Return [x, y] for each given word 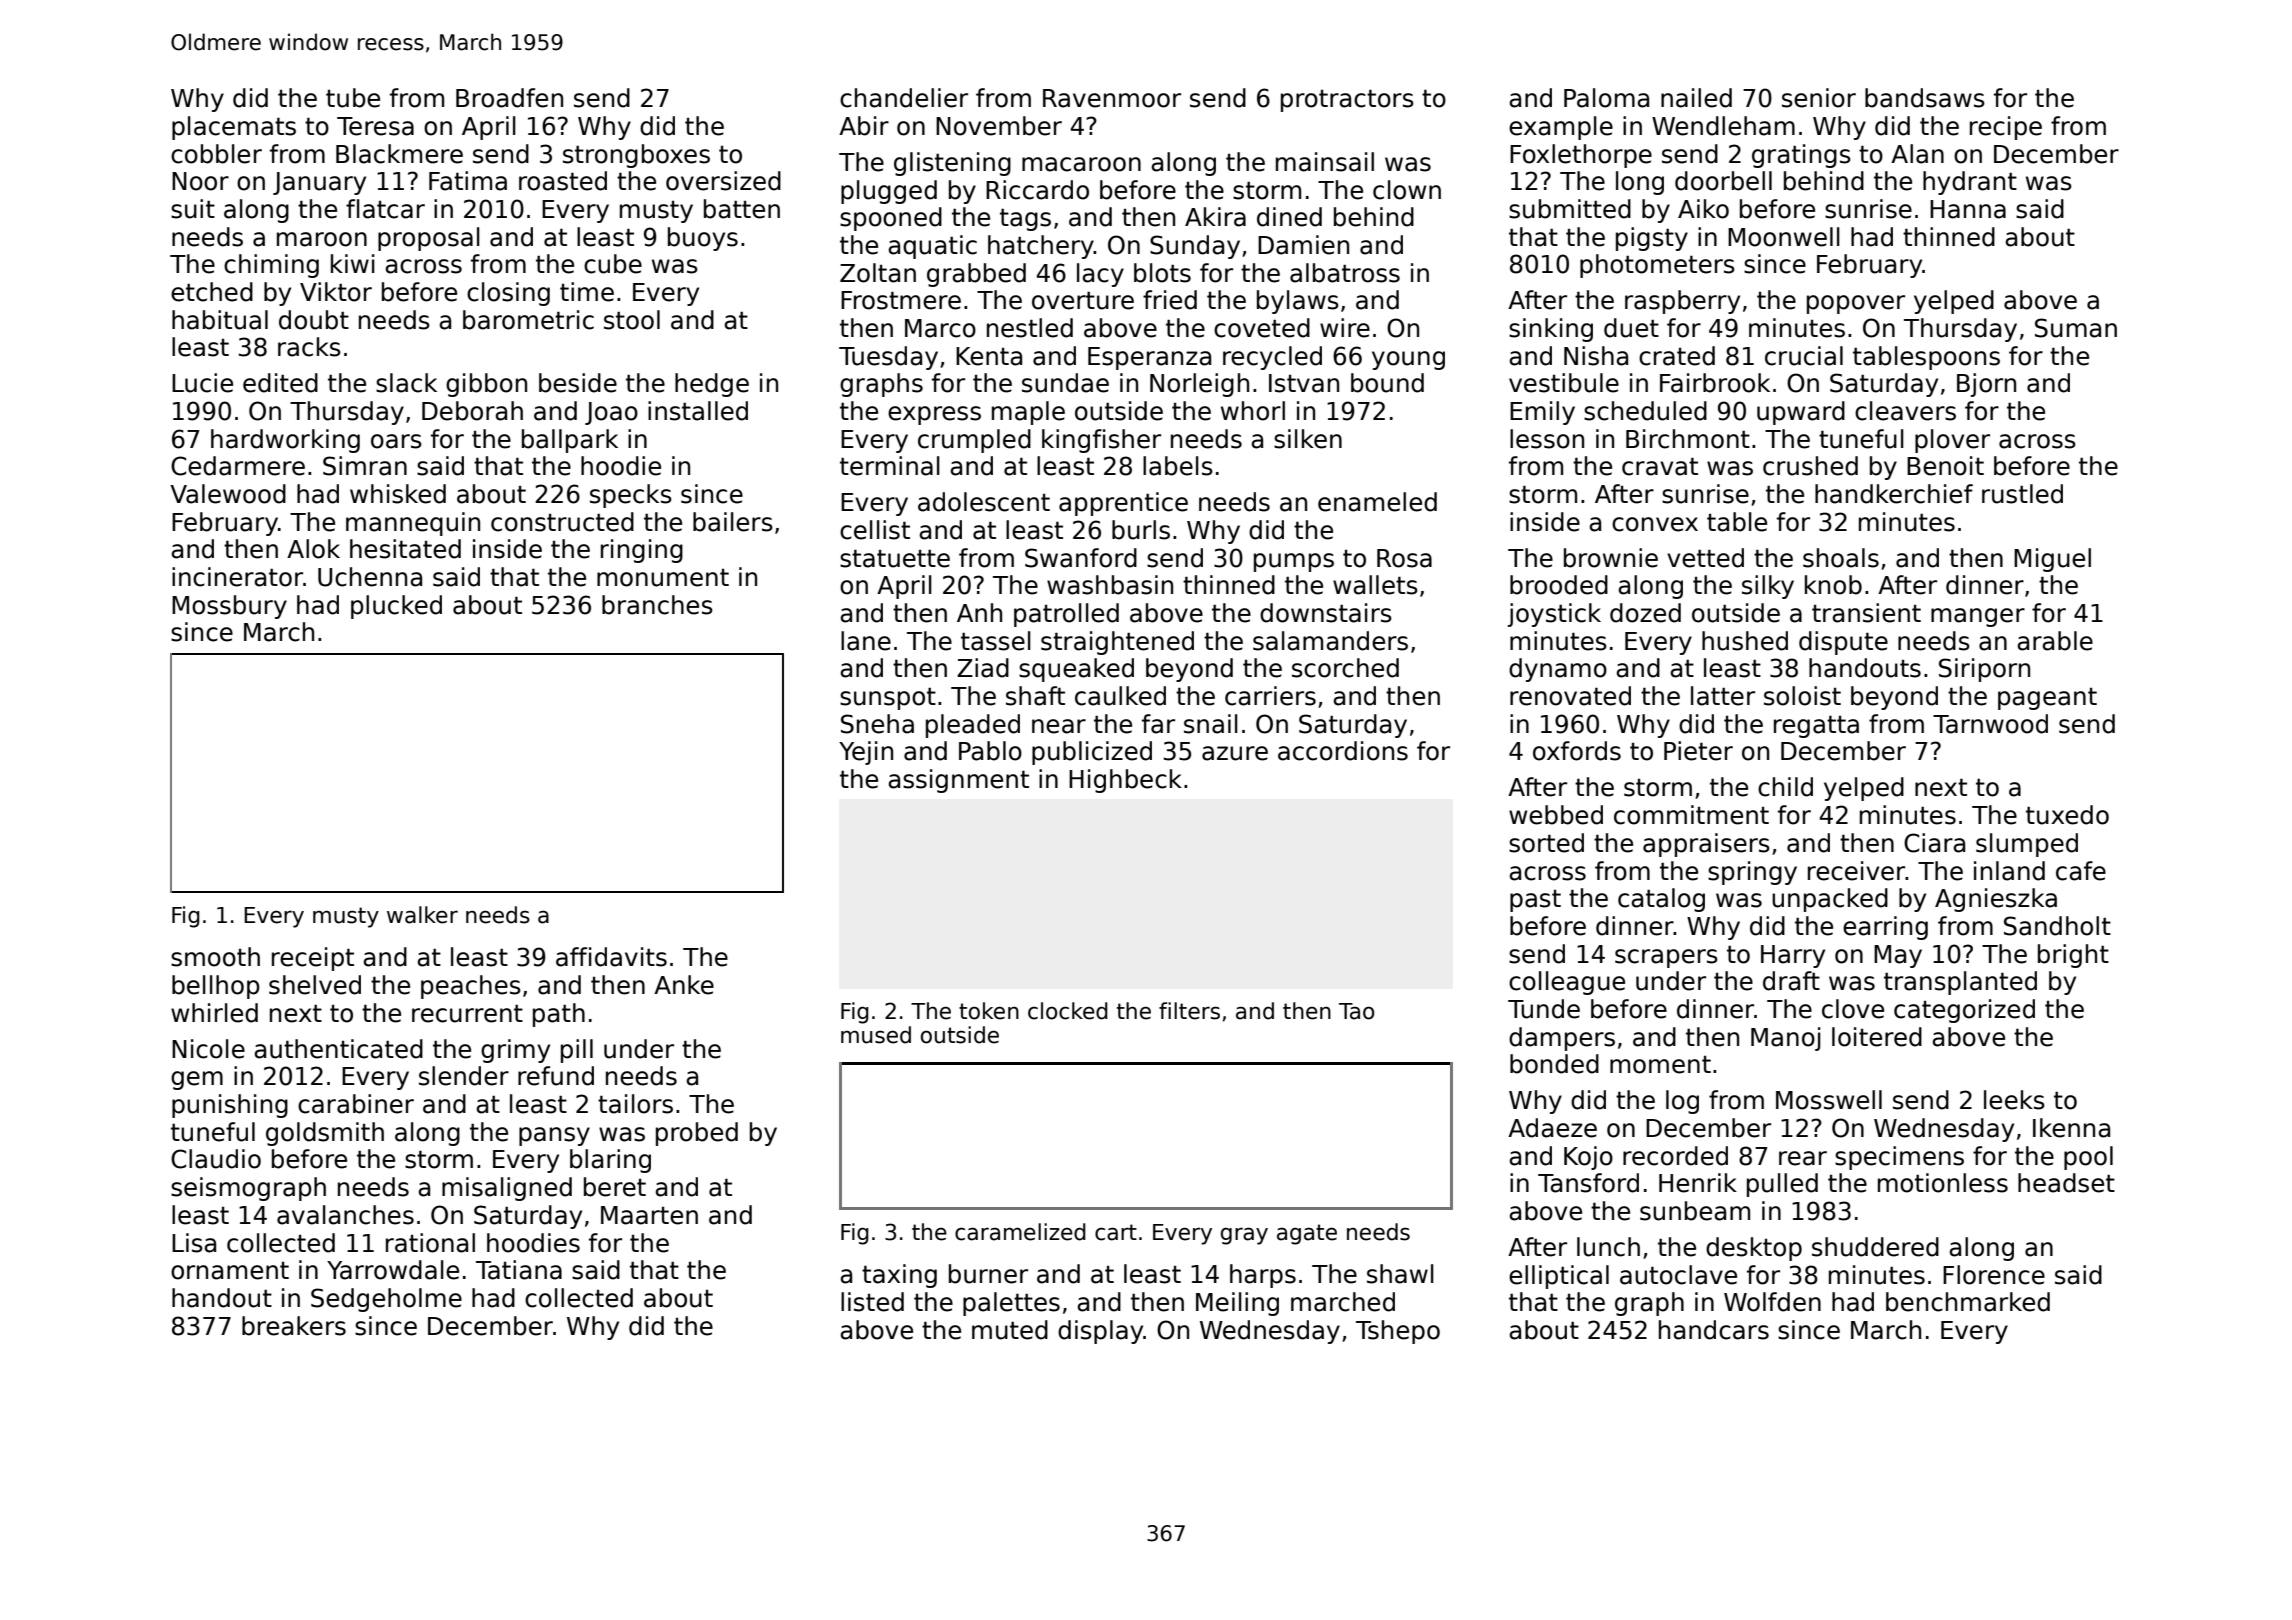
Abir [864, 126]
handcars [1714, 1330]
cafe [2081, 871]
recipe [2006, 128]
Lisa [194, 1243]
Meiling [1237, 1304]
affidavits [611, 957]
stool [632, 320]
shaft [1035, 696]
